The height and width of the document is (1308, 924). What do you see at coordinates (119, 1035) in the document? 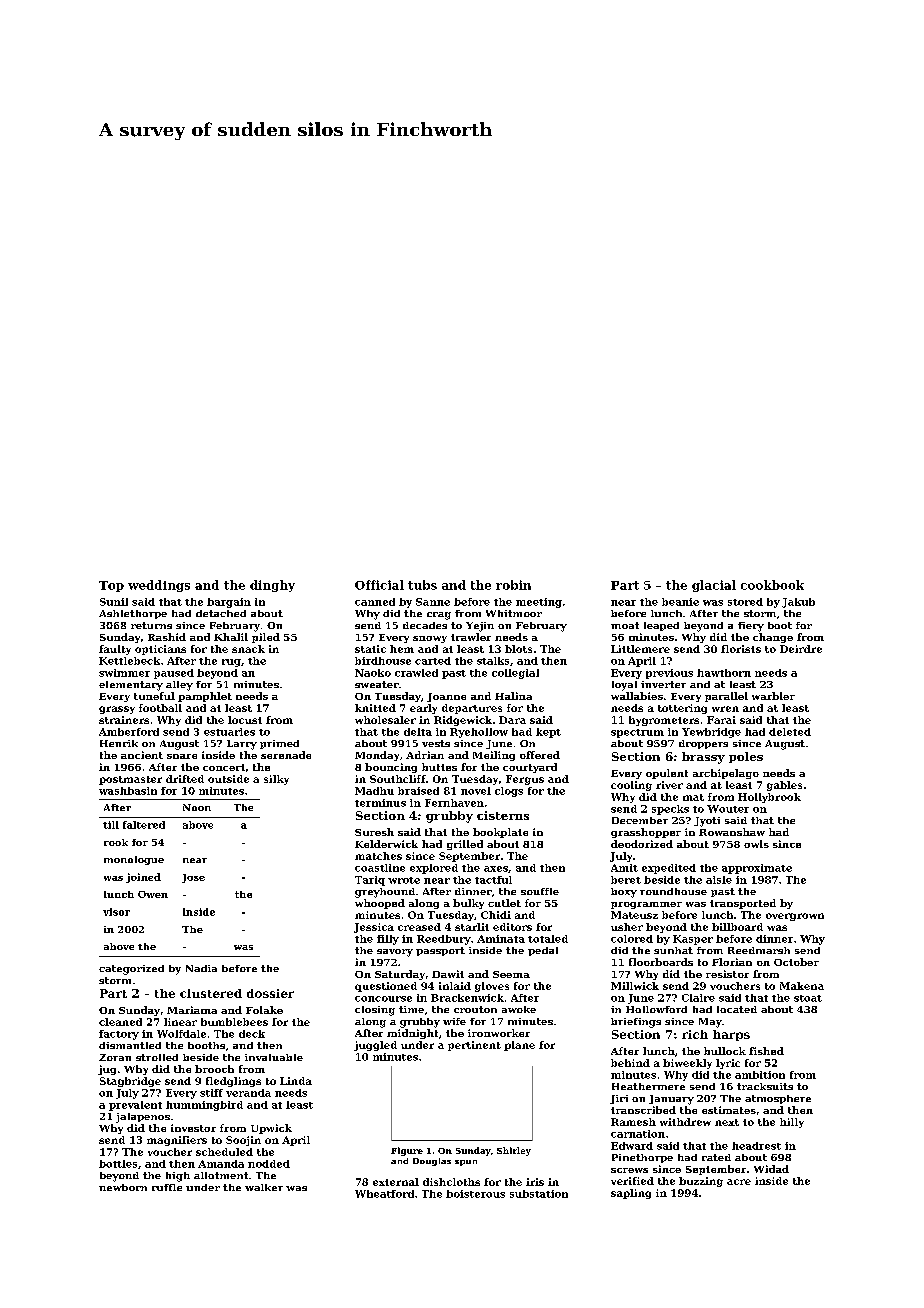
I see `factory` at bounding box center [119, 1035].
